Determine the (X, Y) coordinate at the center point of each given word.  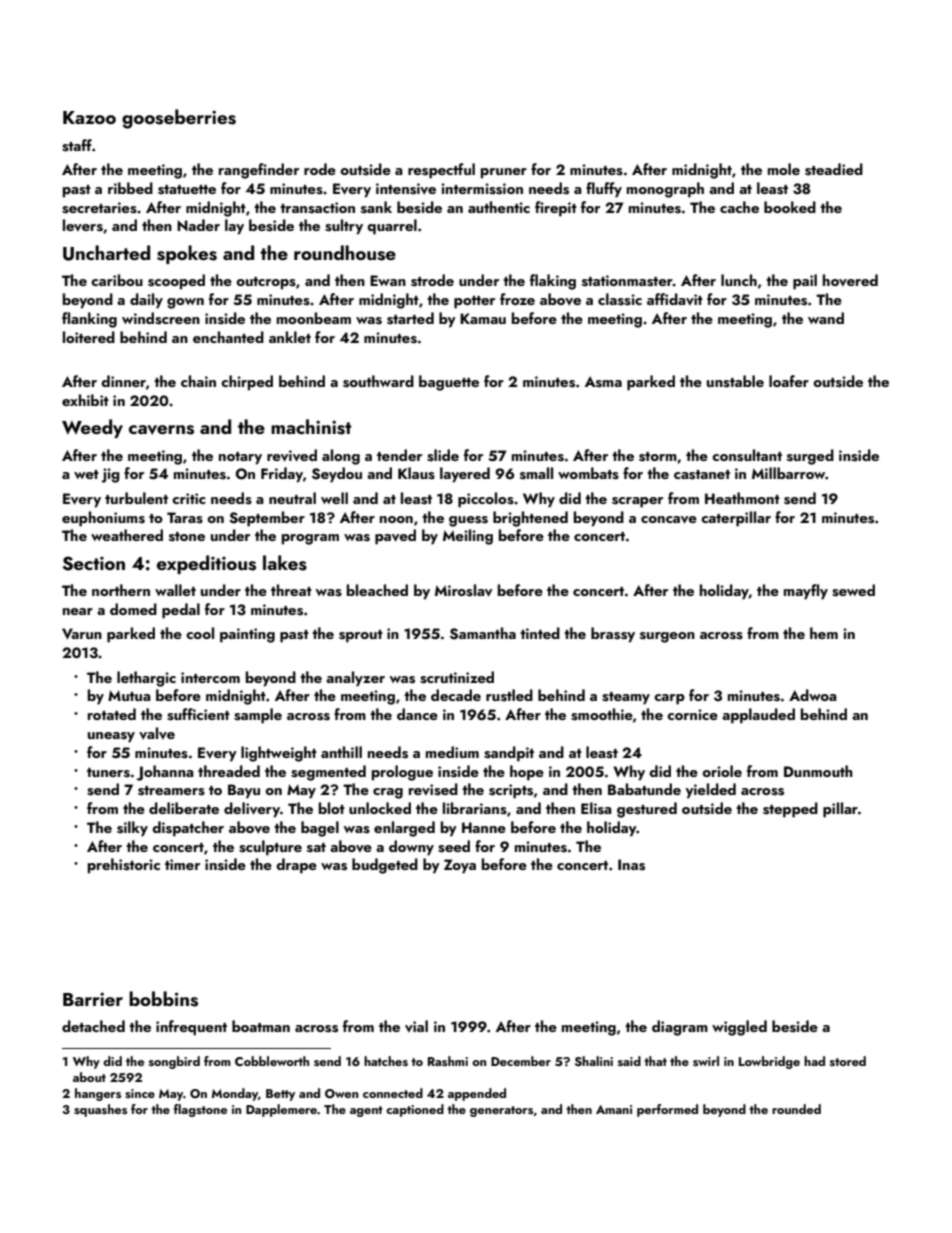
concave (669, 520)
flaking (553, 282)
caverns (161, 430)
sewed (853, 590)
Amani (614, 1109)
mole (784, 169)
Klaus (416, 473)
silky (132, 829)
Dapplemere (281, 1110)
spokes (187, 254)
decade (456, 695)
